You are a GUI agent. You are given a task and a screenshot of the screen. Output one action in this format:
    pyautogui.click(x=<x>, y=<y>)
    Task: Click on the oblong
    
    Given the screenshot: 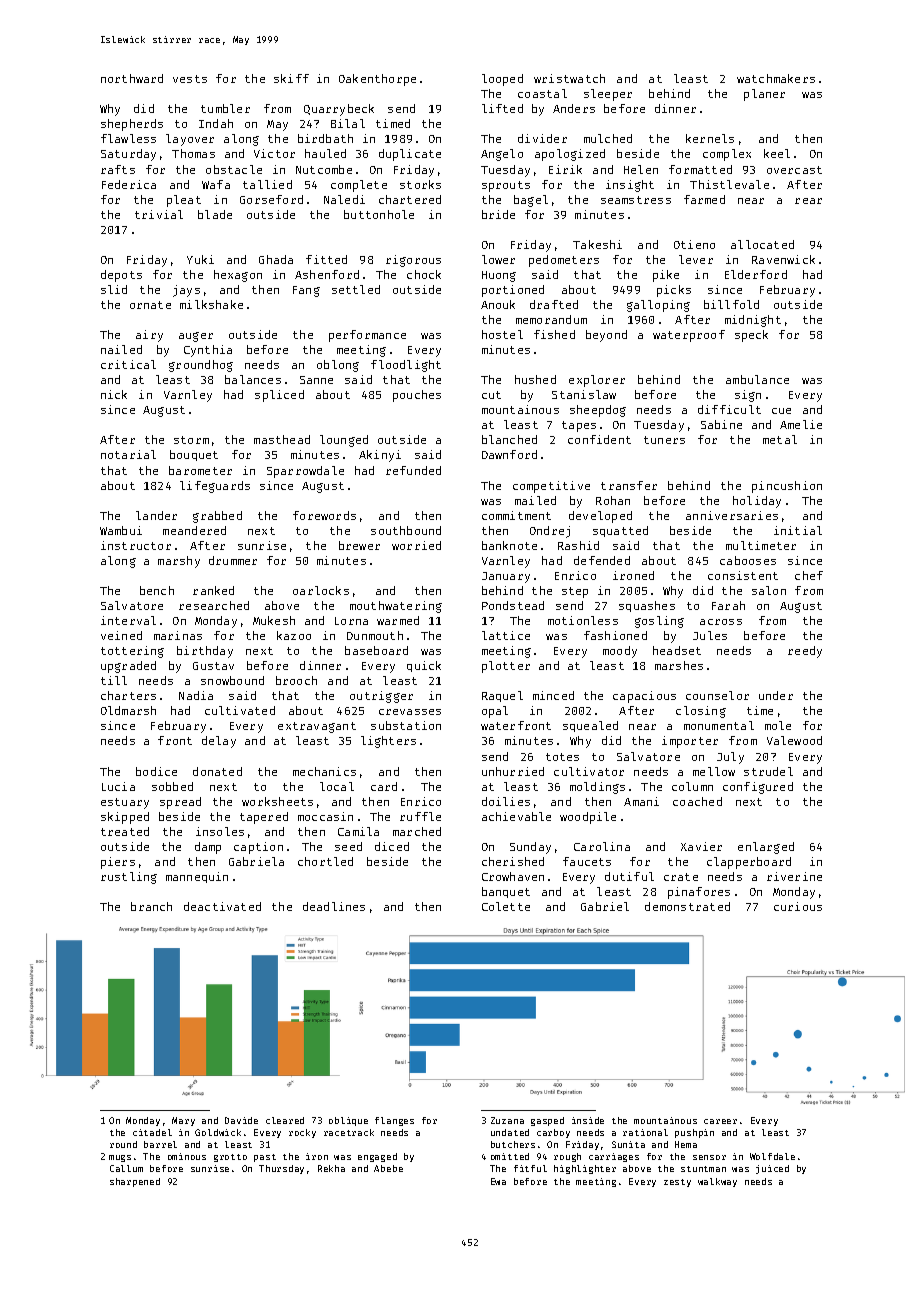 What is the action you would take?
    pyautogui.click(x=338, y=366)
